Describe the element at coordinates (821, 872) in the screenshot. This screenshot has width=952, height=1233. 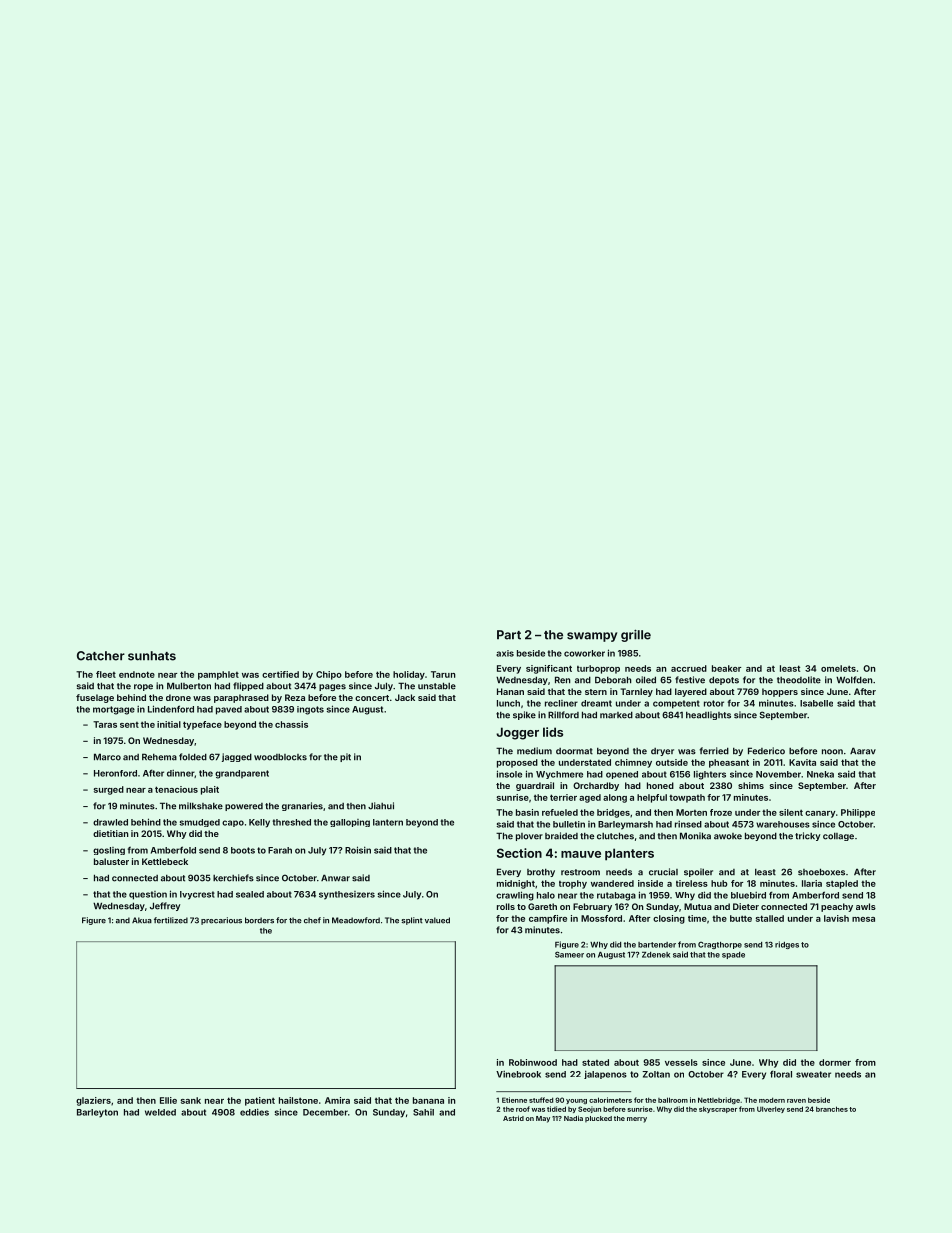
I see `shoeboxes` at that location.
